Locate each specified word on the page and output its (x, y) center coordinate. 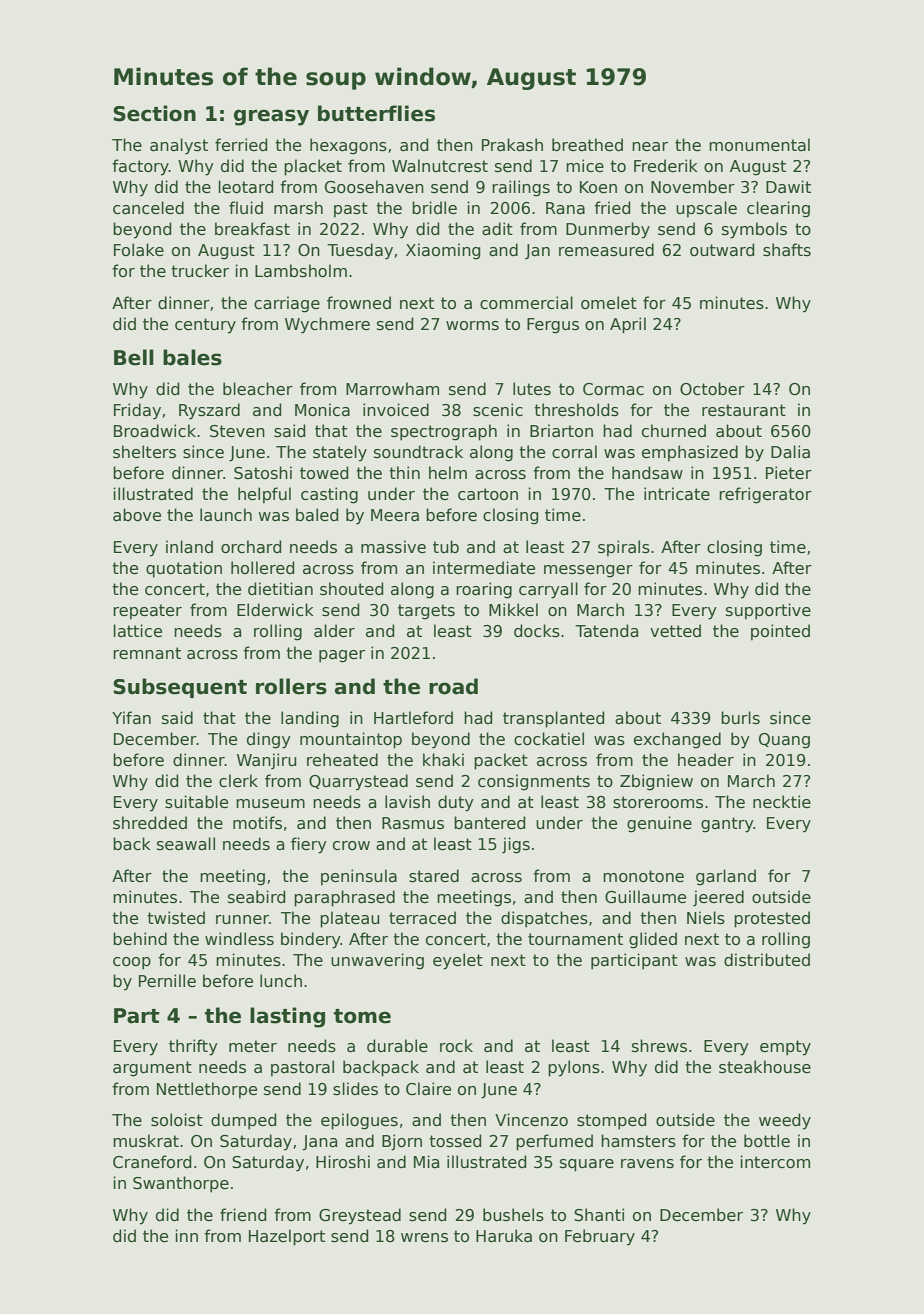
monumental (759, 144)
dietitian (280, 589)
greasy (271, 117)
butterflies (376, 113)
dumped (244, 1121)
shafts (787, 250)
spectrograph (444, 432)
